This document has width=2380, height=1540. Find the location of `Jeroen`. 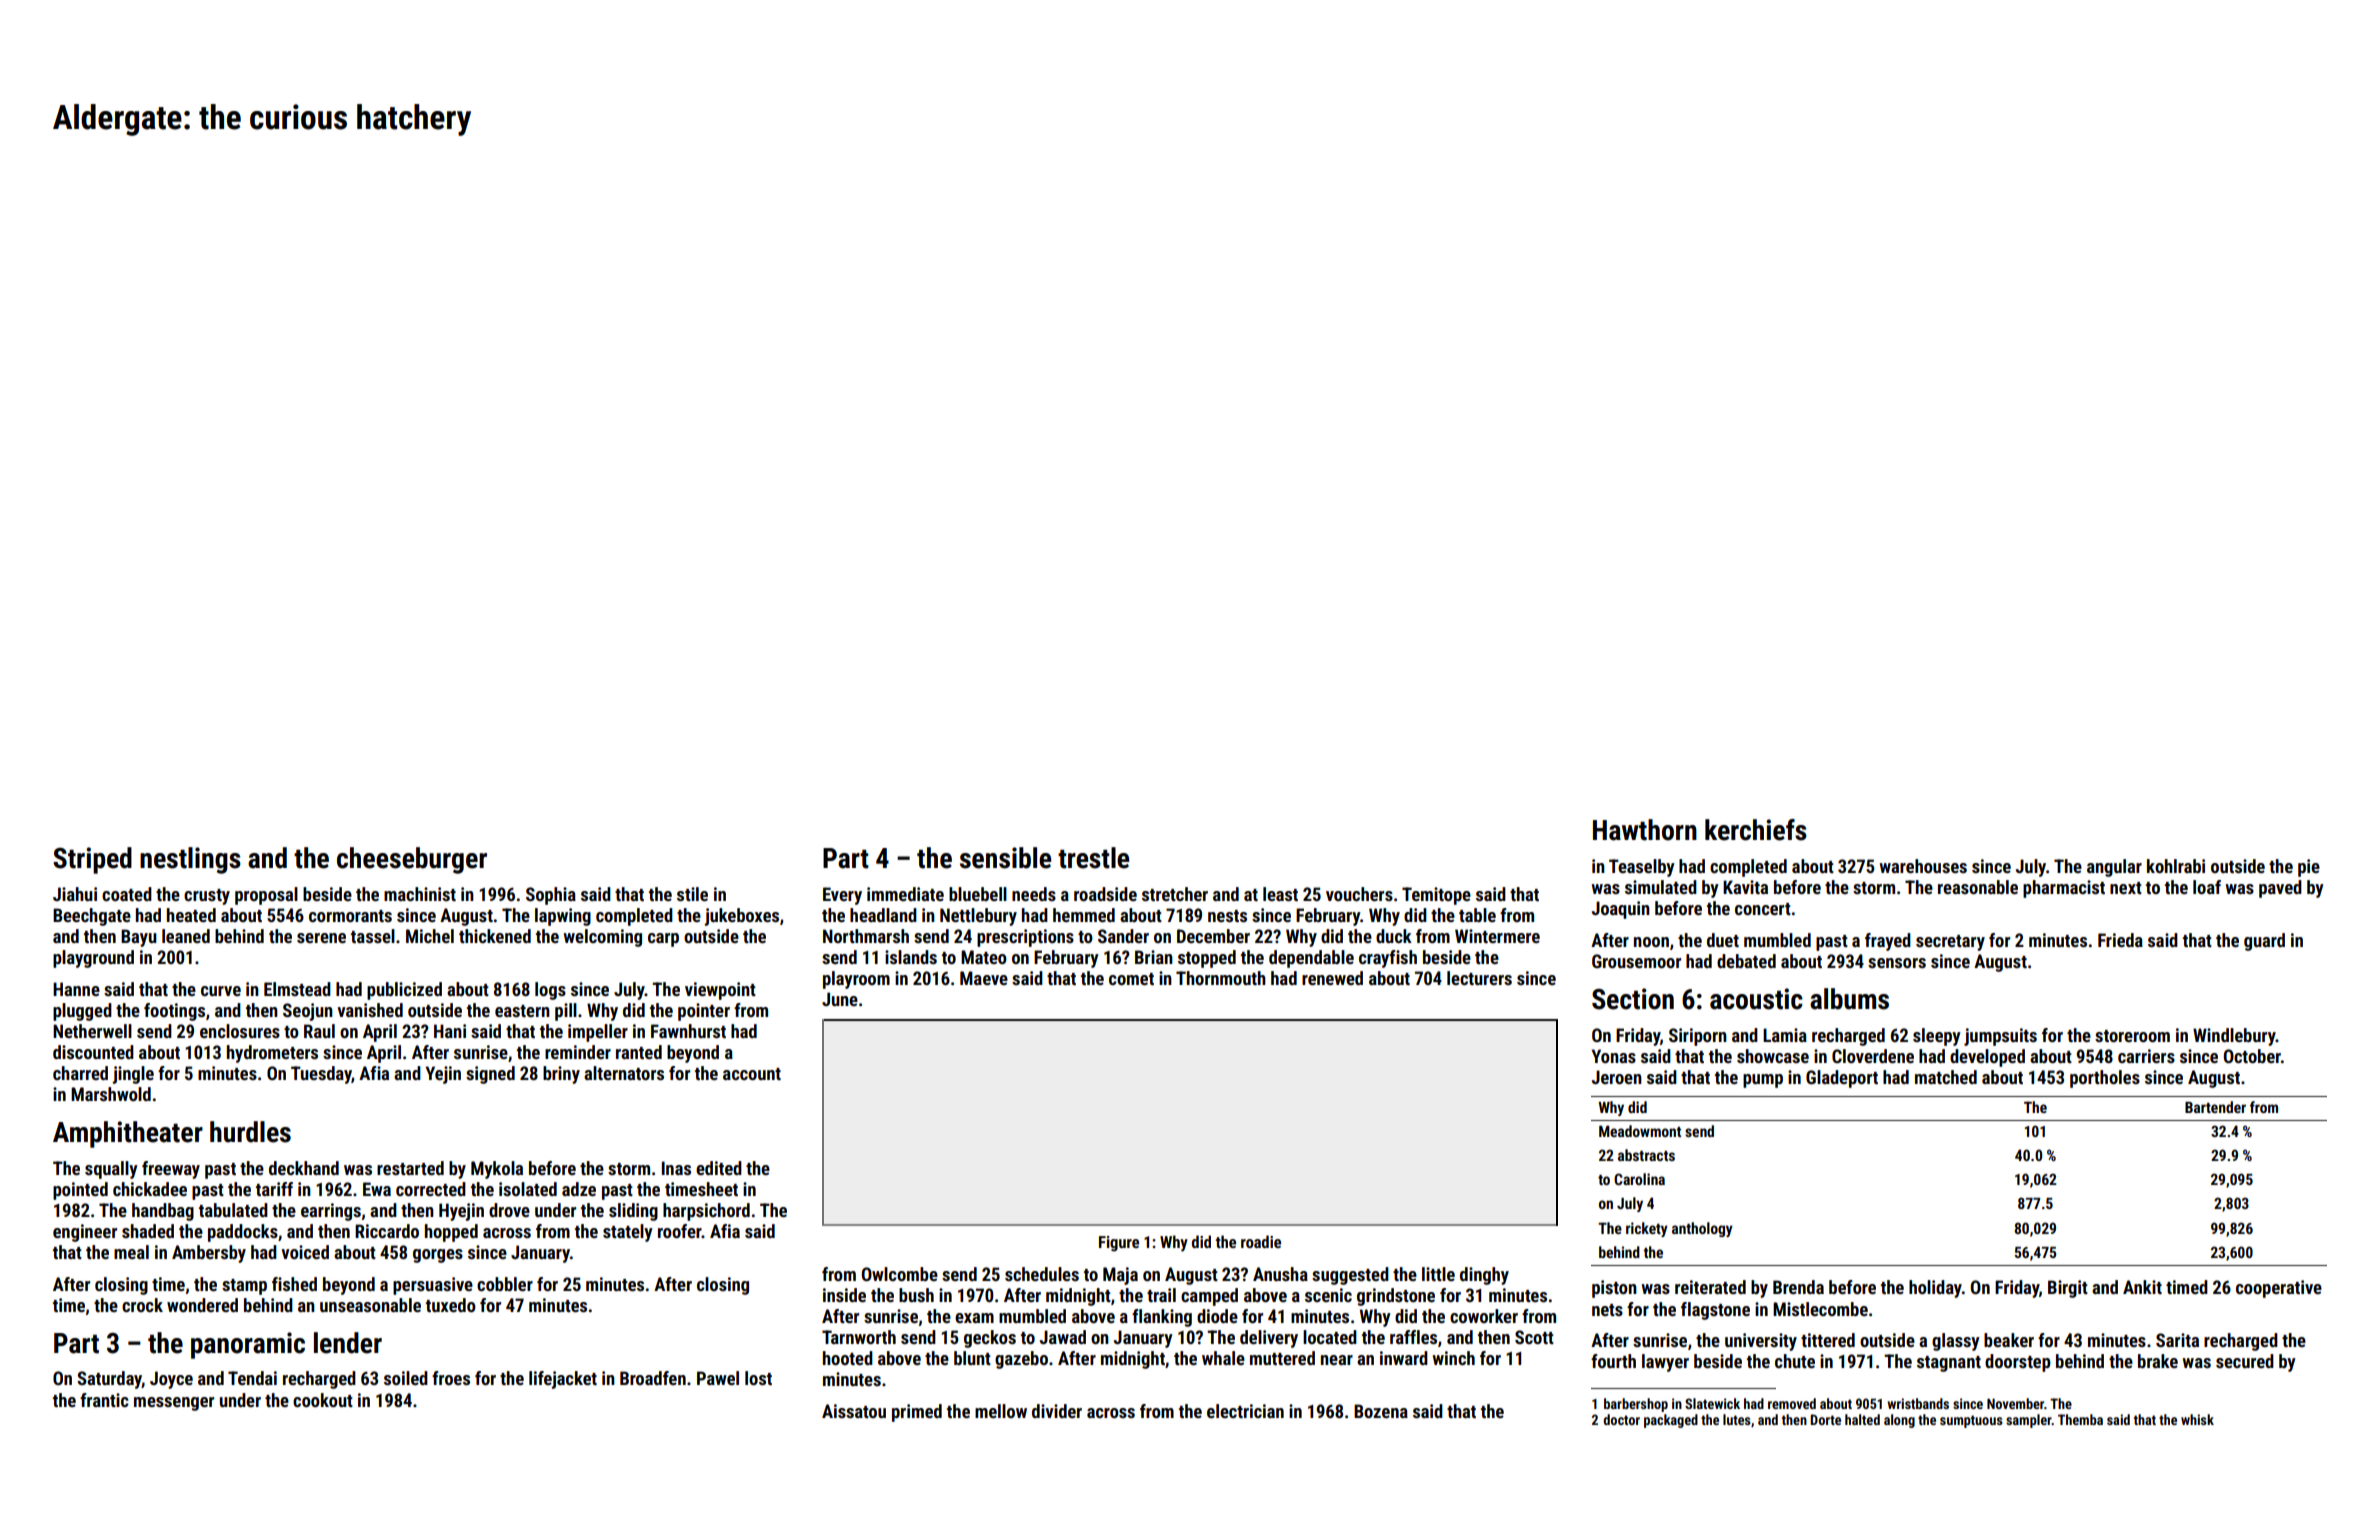

Jeroen is located at coordinates (1617, 1077).
